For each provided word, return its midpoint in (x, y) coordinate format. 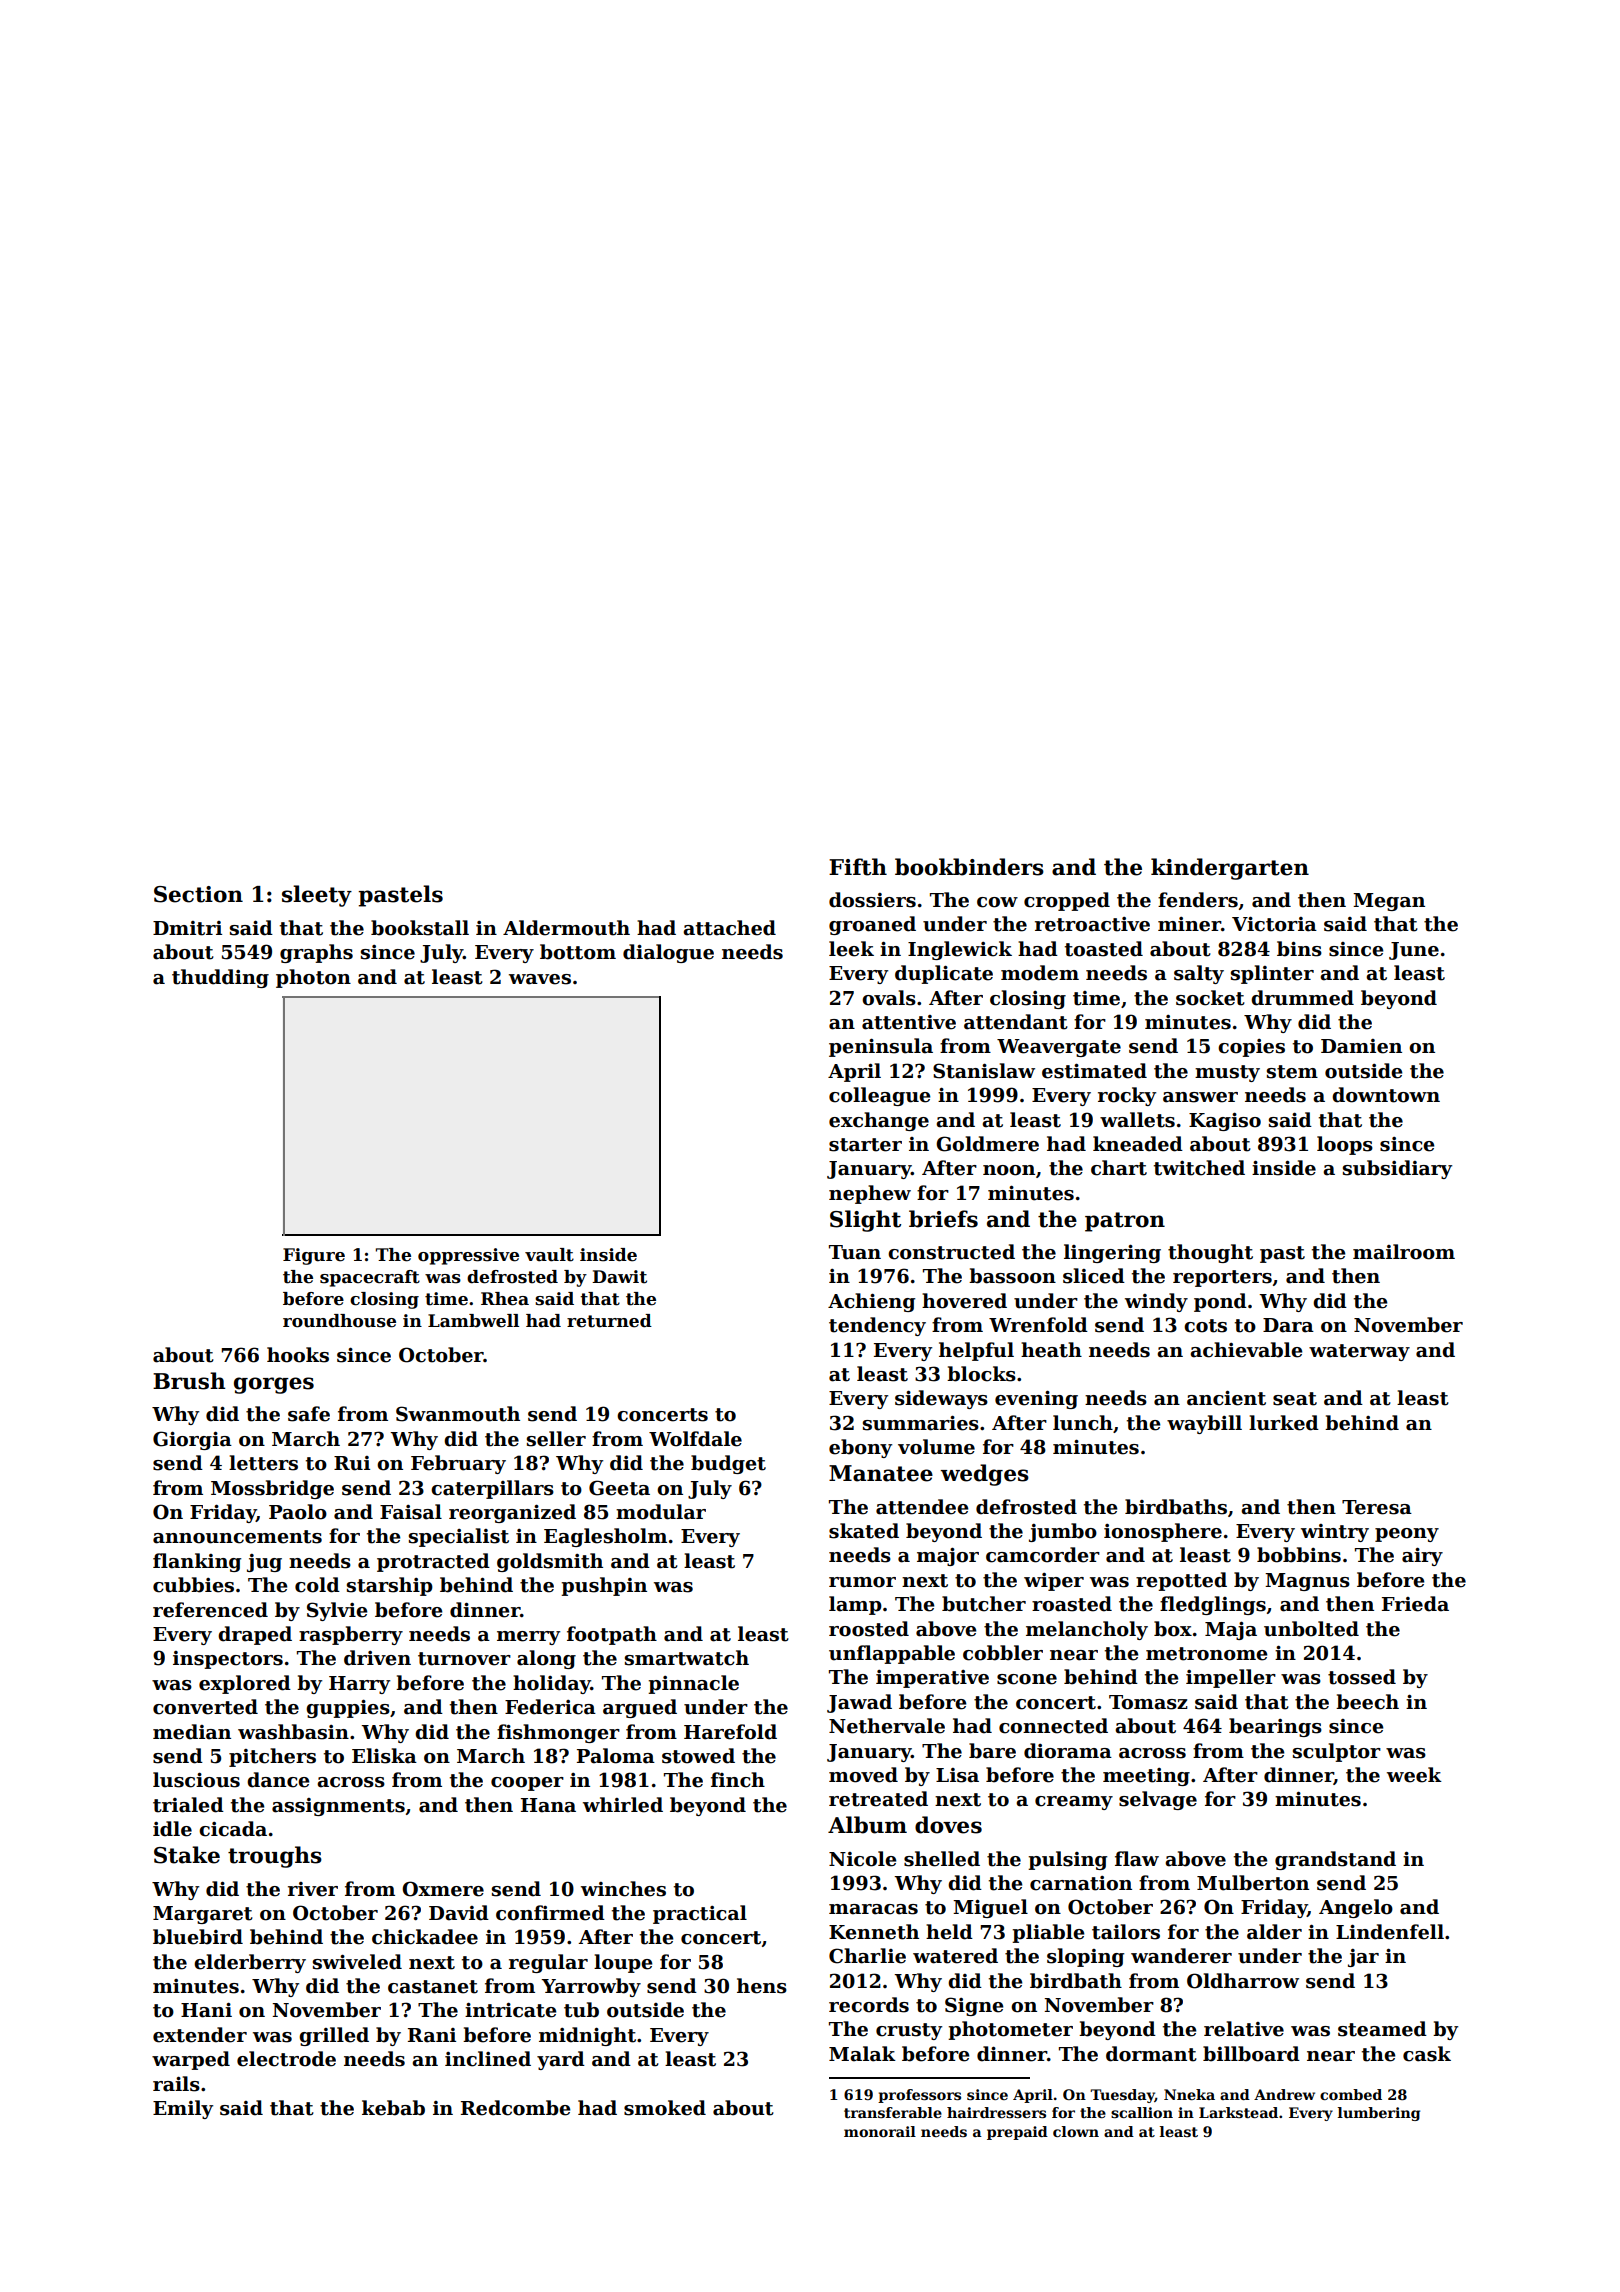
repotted (1181, 1581)
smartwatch (687, 1658)
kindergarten (1230, 869)
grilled (334, 2036)
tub (581, 2010)
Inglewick (960, 950)
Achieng (871, 1302)
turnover (464, 1659)
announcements (237, 1537)
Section (198, 894)
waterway (1359, 1352)
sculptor (1337, 1752)
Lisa (957, 1775)
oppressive (468, 1256)
